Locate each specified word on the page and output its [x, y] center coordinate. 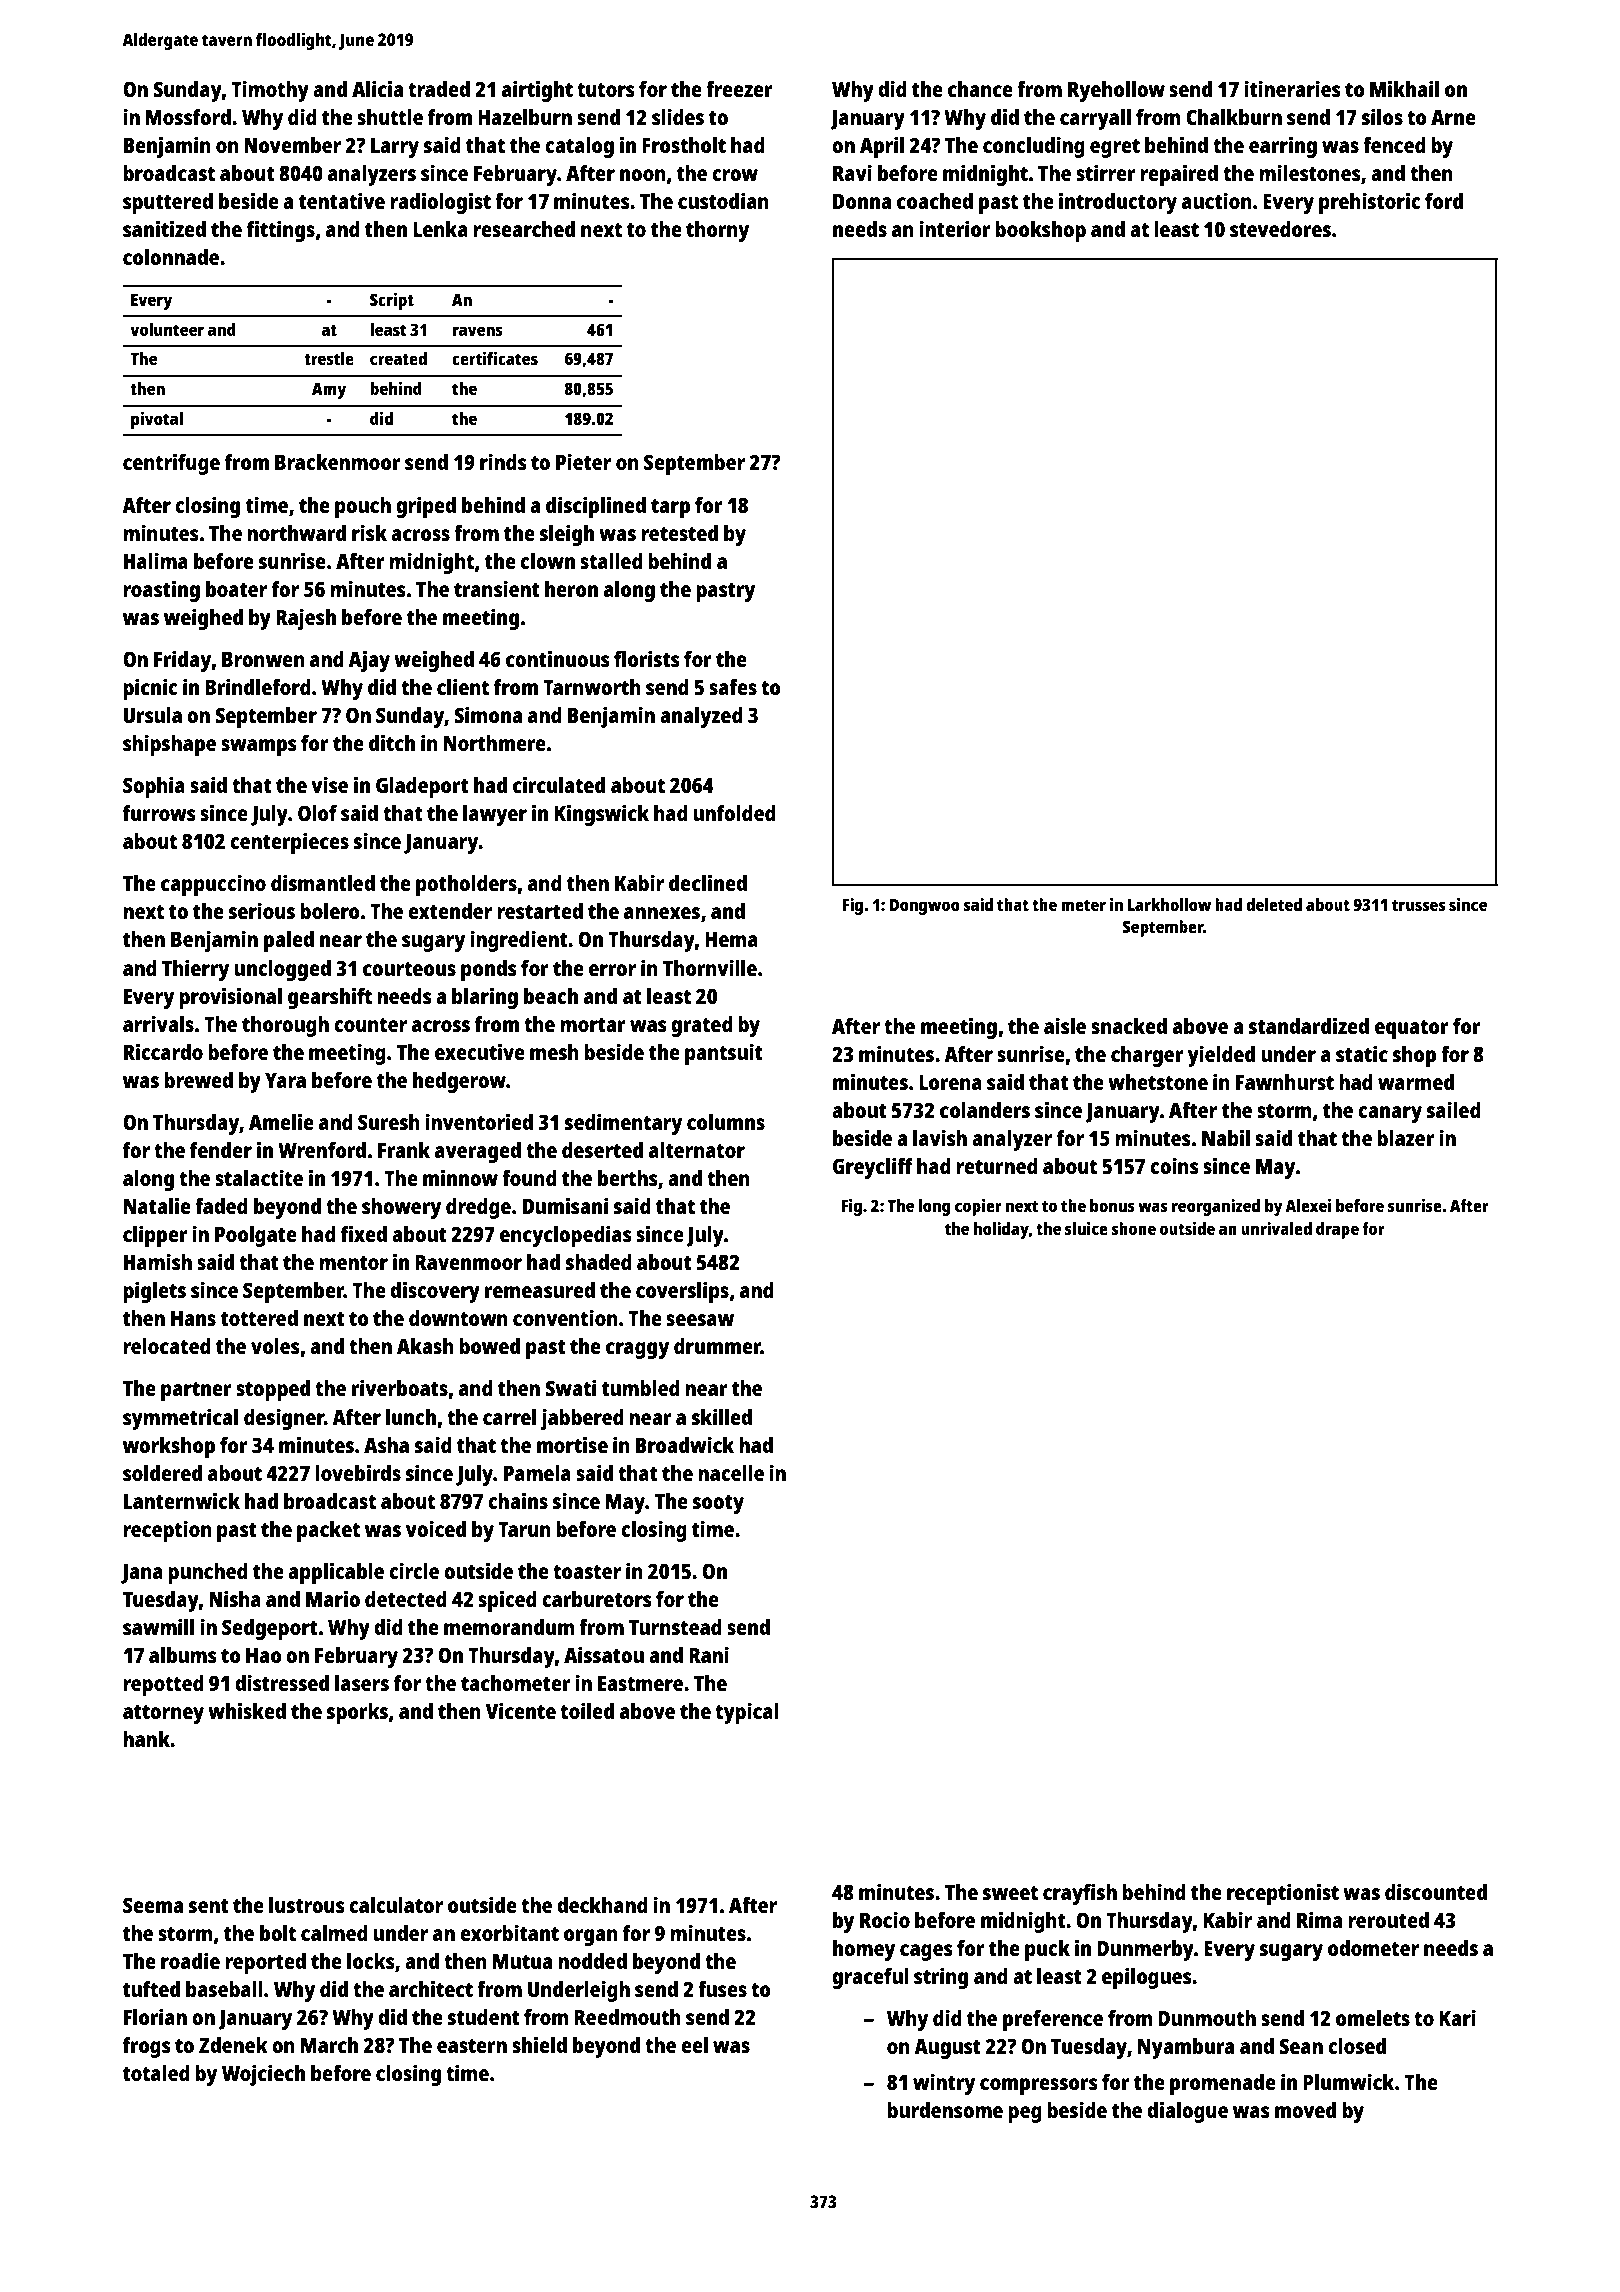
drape [1337, 1230]
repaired [1179, 175]
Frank [404, 1150]
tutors [606, 90]
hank [146, 1739]
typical [747, 1713]
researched [524, 229]
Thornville [710, 967]
